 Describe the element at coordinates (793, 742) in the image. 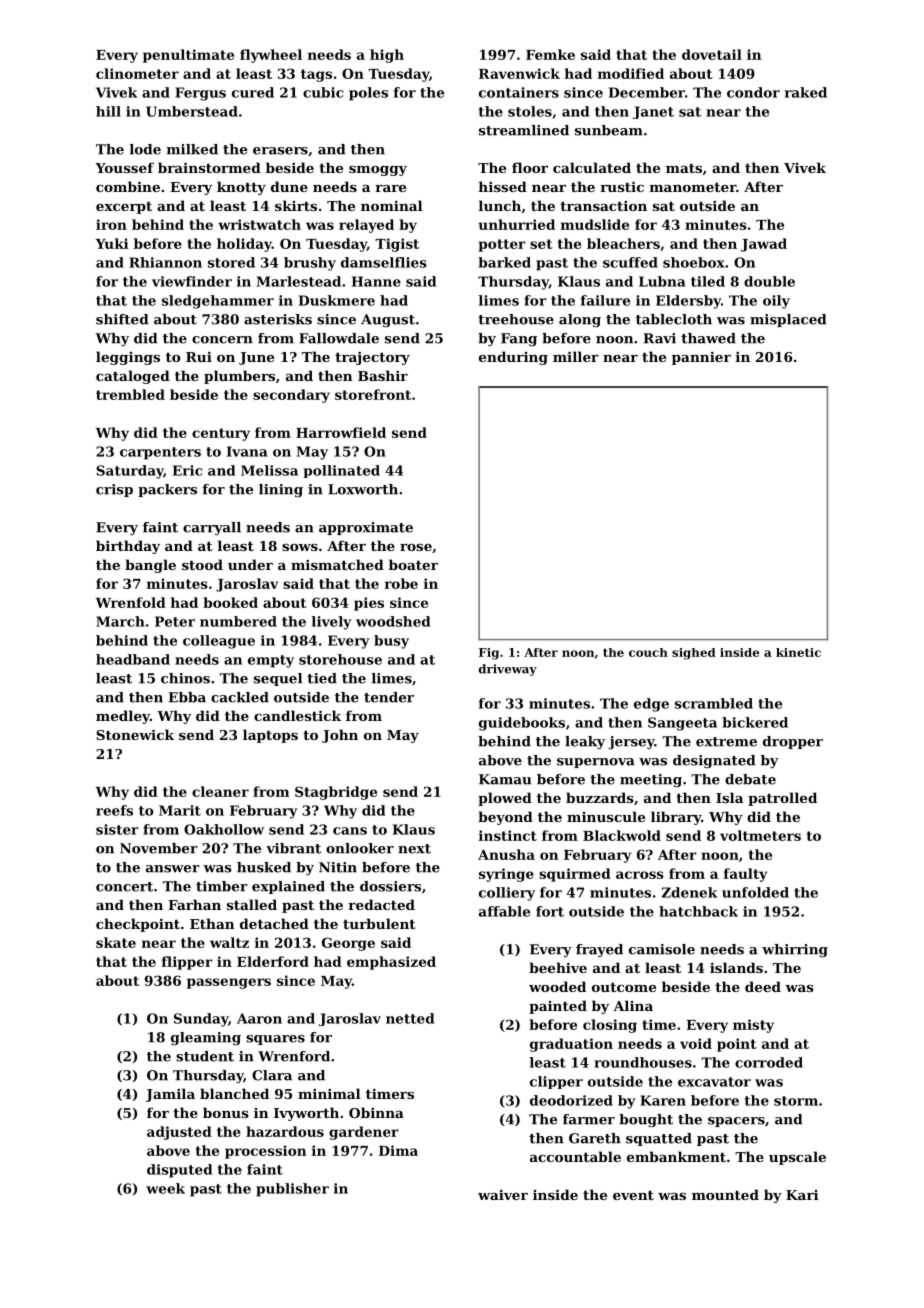

I see `dropper` at that location.
